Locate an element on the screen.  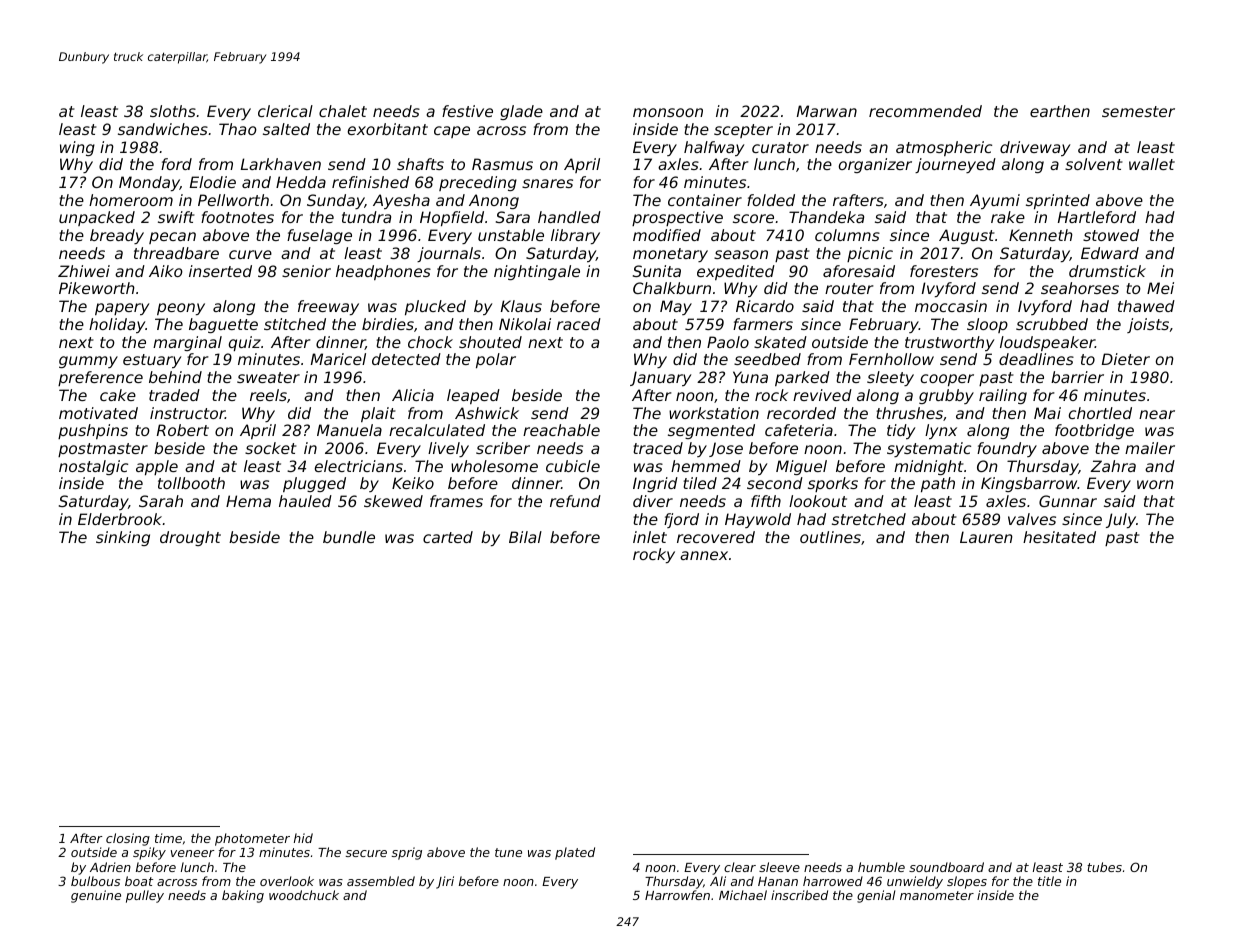
wing is located at coordinates (77, 148).
